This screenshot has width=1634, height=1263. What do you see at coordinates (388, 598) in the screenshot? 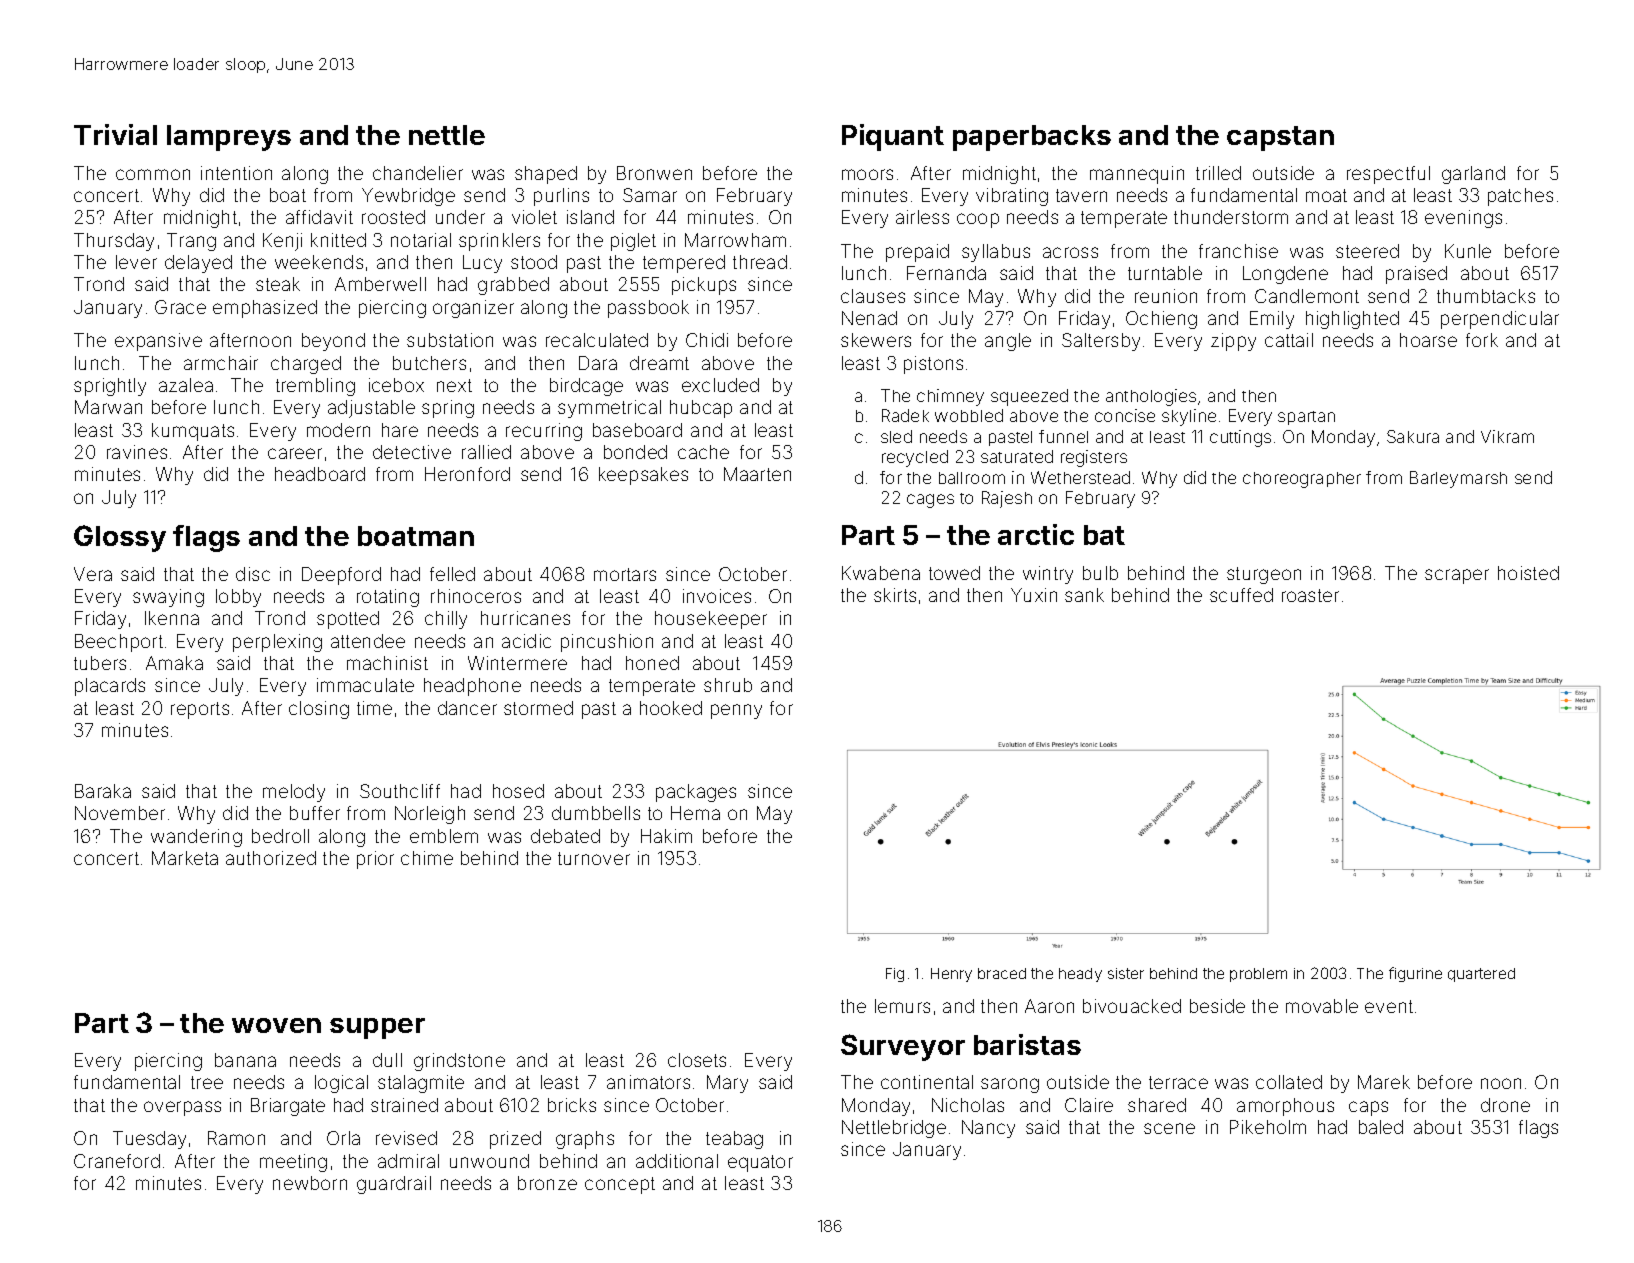
I see `rotating` at bounding box center [388, 598].
